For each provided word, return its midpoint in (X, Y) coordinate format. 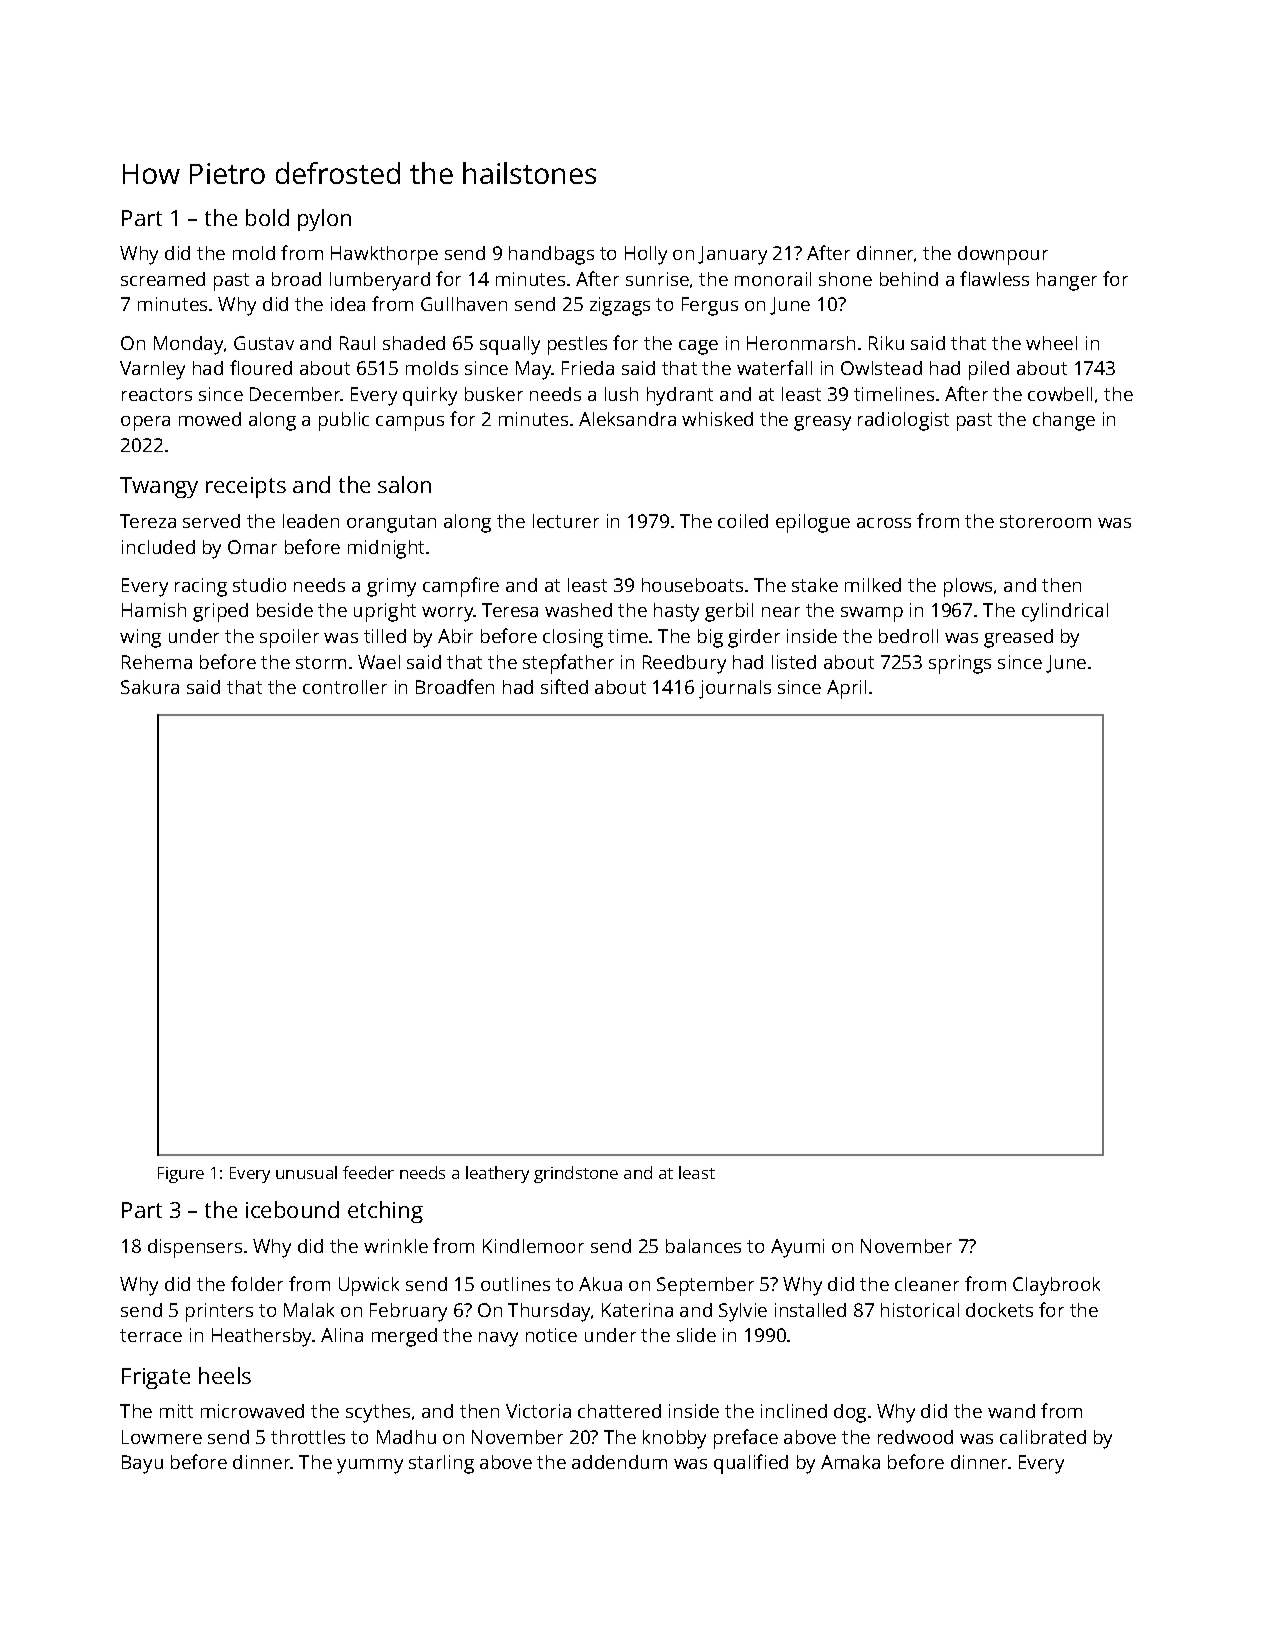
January (732, 255)
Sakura (150, 687)
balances (703, 1246)
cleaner (927, 1284)
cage (698, 347)
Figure (181, 1175)
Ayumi (797, 1248)
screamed (163, 279)
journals (735, 689)
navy (498, 1339)
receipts (246, 487)
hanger (1067, 281)
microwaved (252, 1411)
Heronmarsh (801, 343)
